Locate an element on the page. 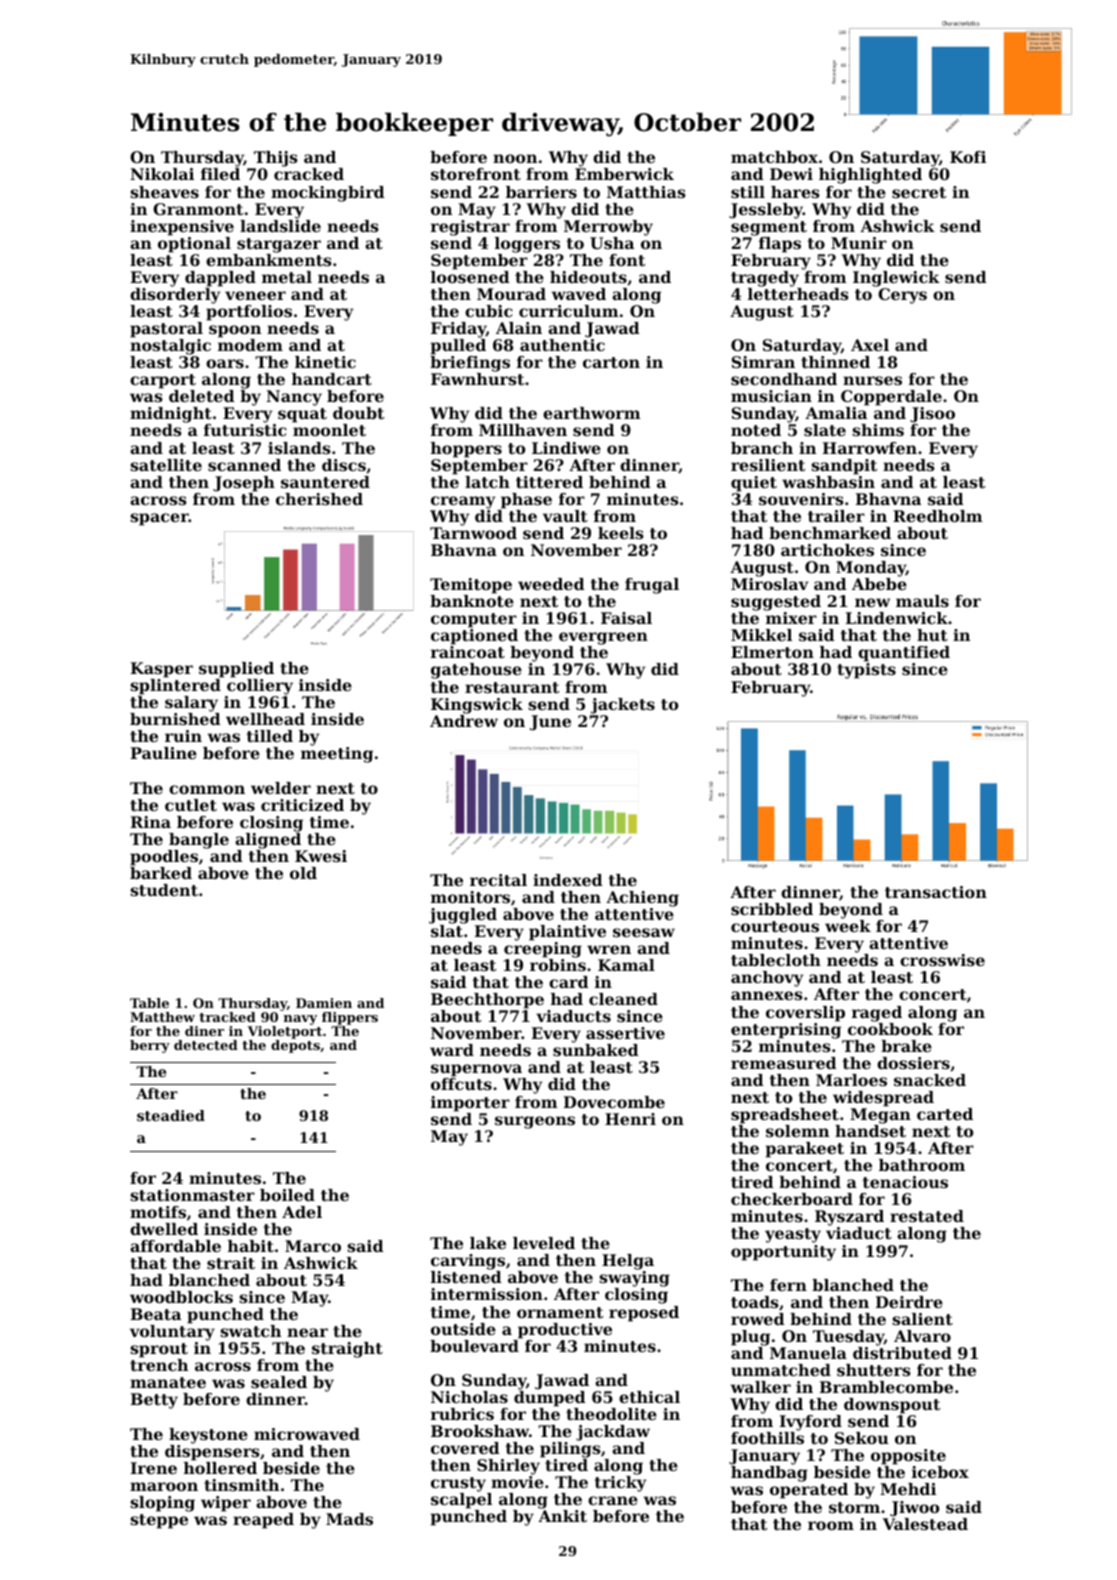 The height and width of the image is (1580, 1117). typists is located at coordinates (866, 671).
